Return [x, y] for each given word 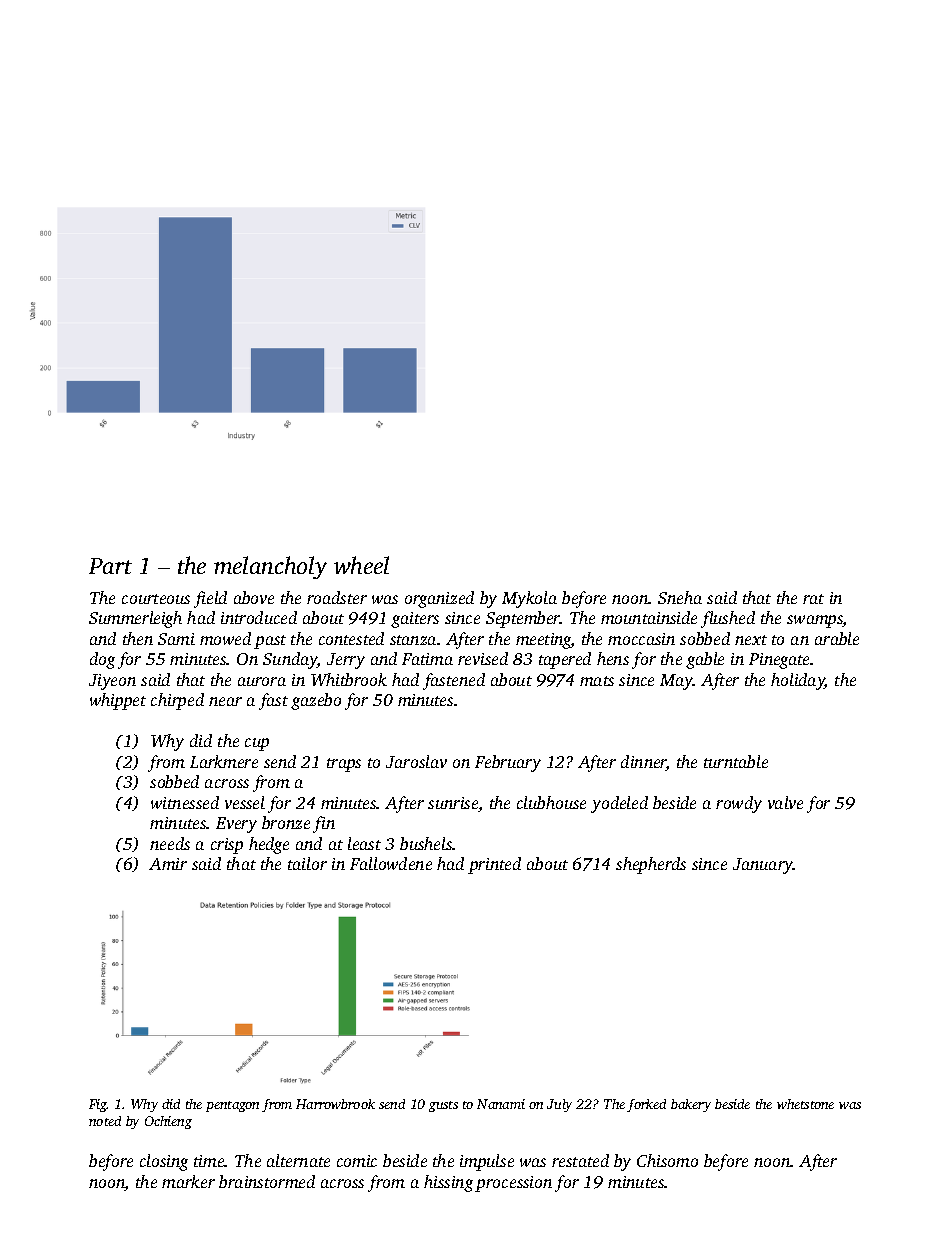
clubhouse [551, 802]
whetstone [805, 1104]
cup [257, 744]
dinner [644, 763]
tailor [307, 863]
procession [513, 1184]
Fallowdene [391, 863]
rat [813, 599]
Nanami [501, 1104]
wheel [361, 565]
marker [188, 1181]
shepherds [651, 865]
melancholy [270, 567]
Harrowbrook [335, 1104]
